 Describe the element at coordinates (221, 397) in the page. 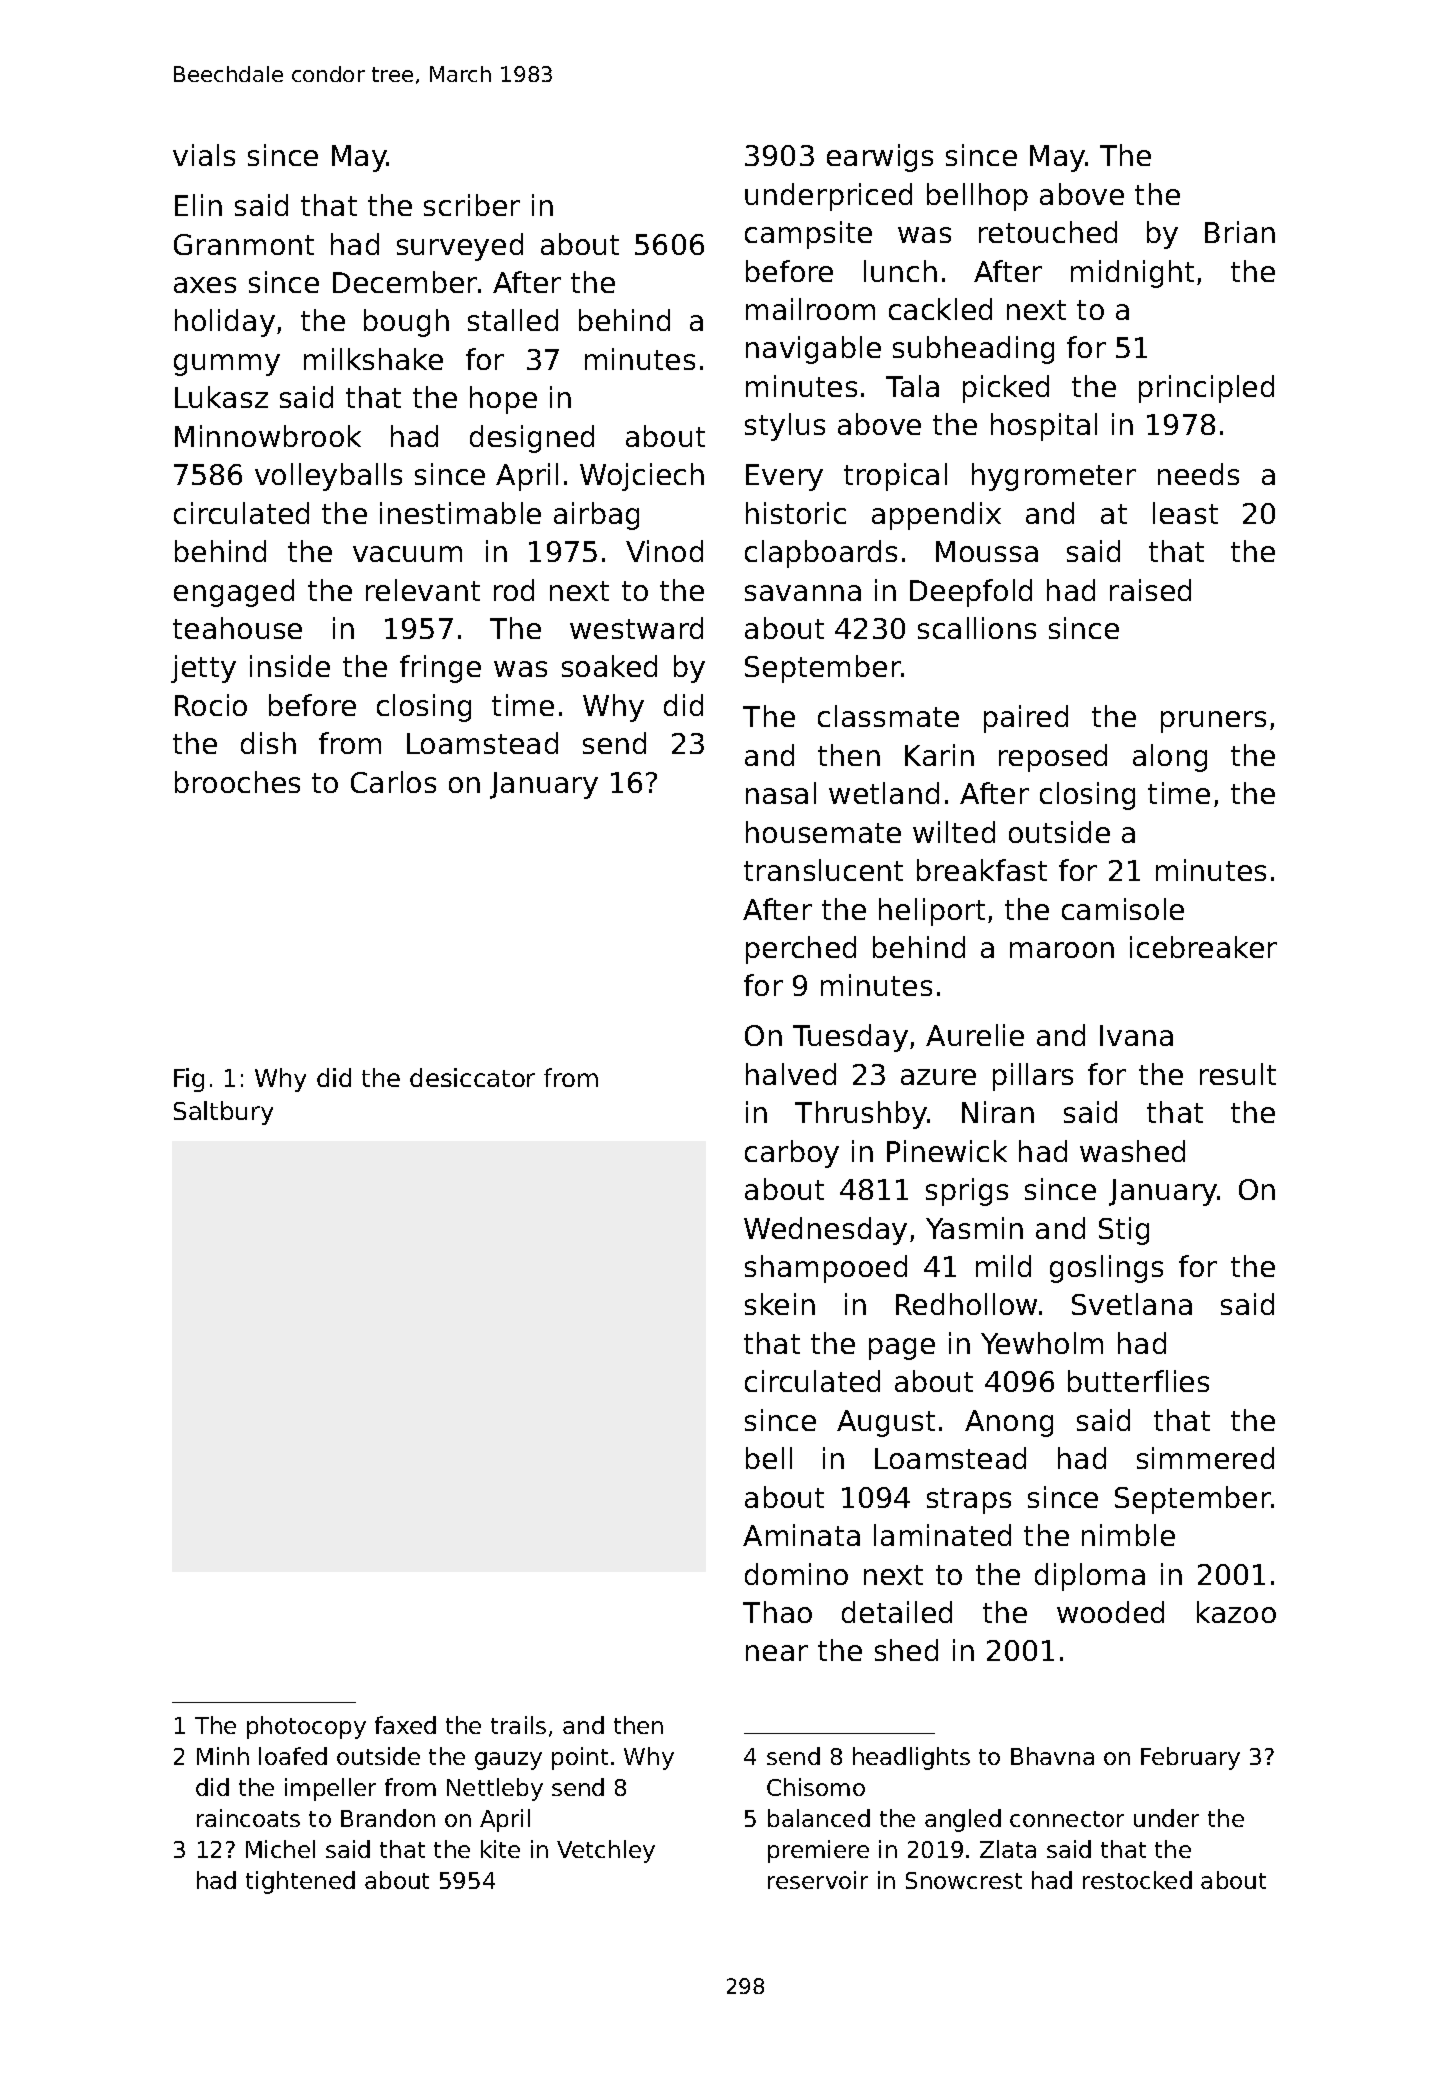

I see `Lukasz` at that location.
